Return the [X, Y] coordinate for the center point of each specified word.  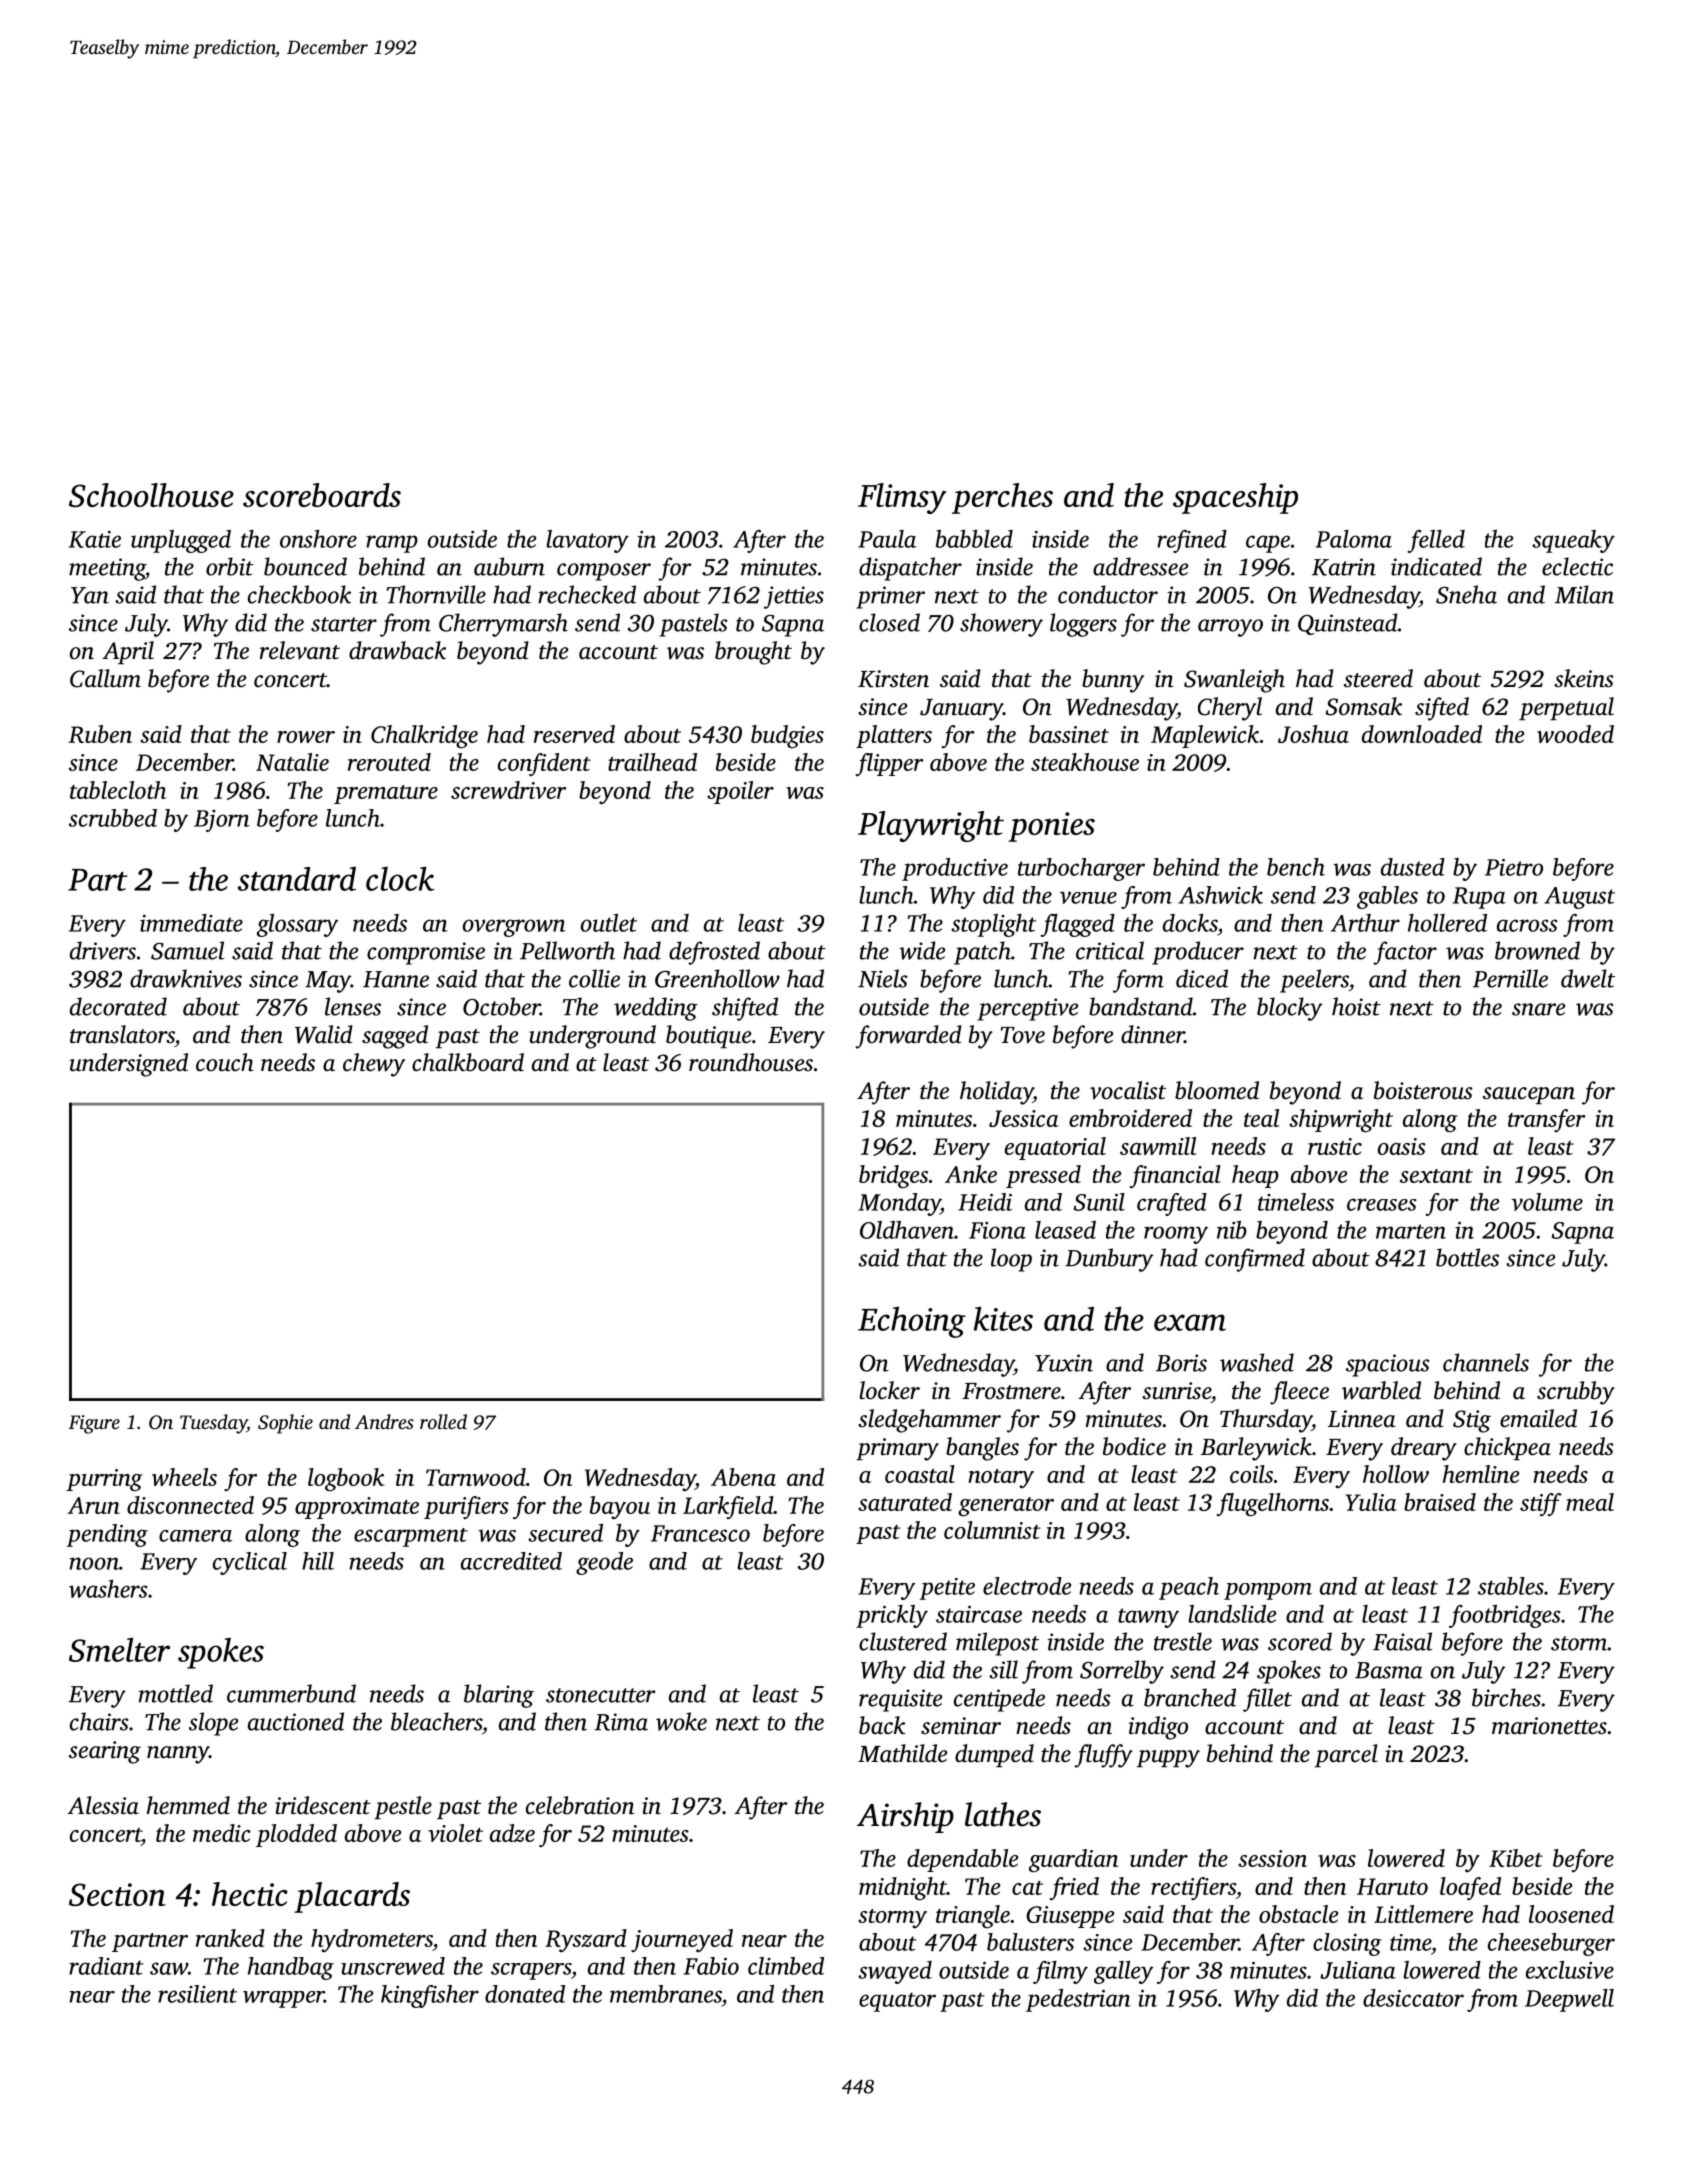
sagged [395, 1037]
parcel [1346, 1755]
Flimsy [902, 498]
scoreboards [322, 495]
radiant [106, 1966]
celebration [580, 1805]
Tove [1023, 1035]
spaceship [1235, 498]
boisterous [1423, 1090]
